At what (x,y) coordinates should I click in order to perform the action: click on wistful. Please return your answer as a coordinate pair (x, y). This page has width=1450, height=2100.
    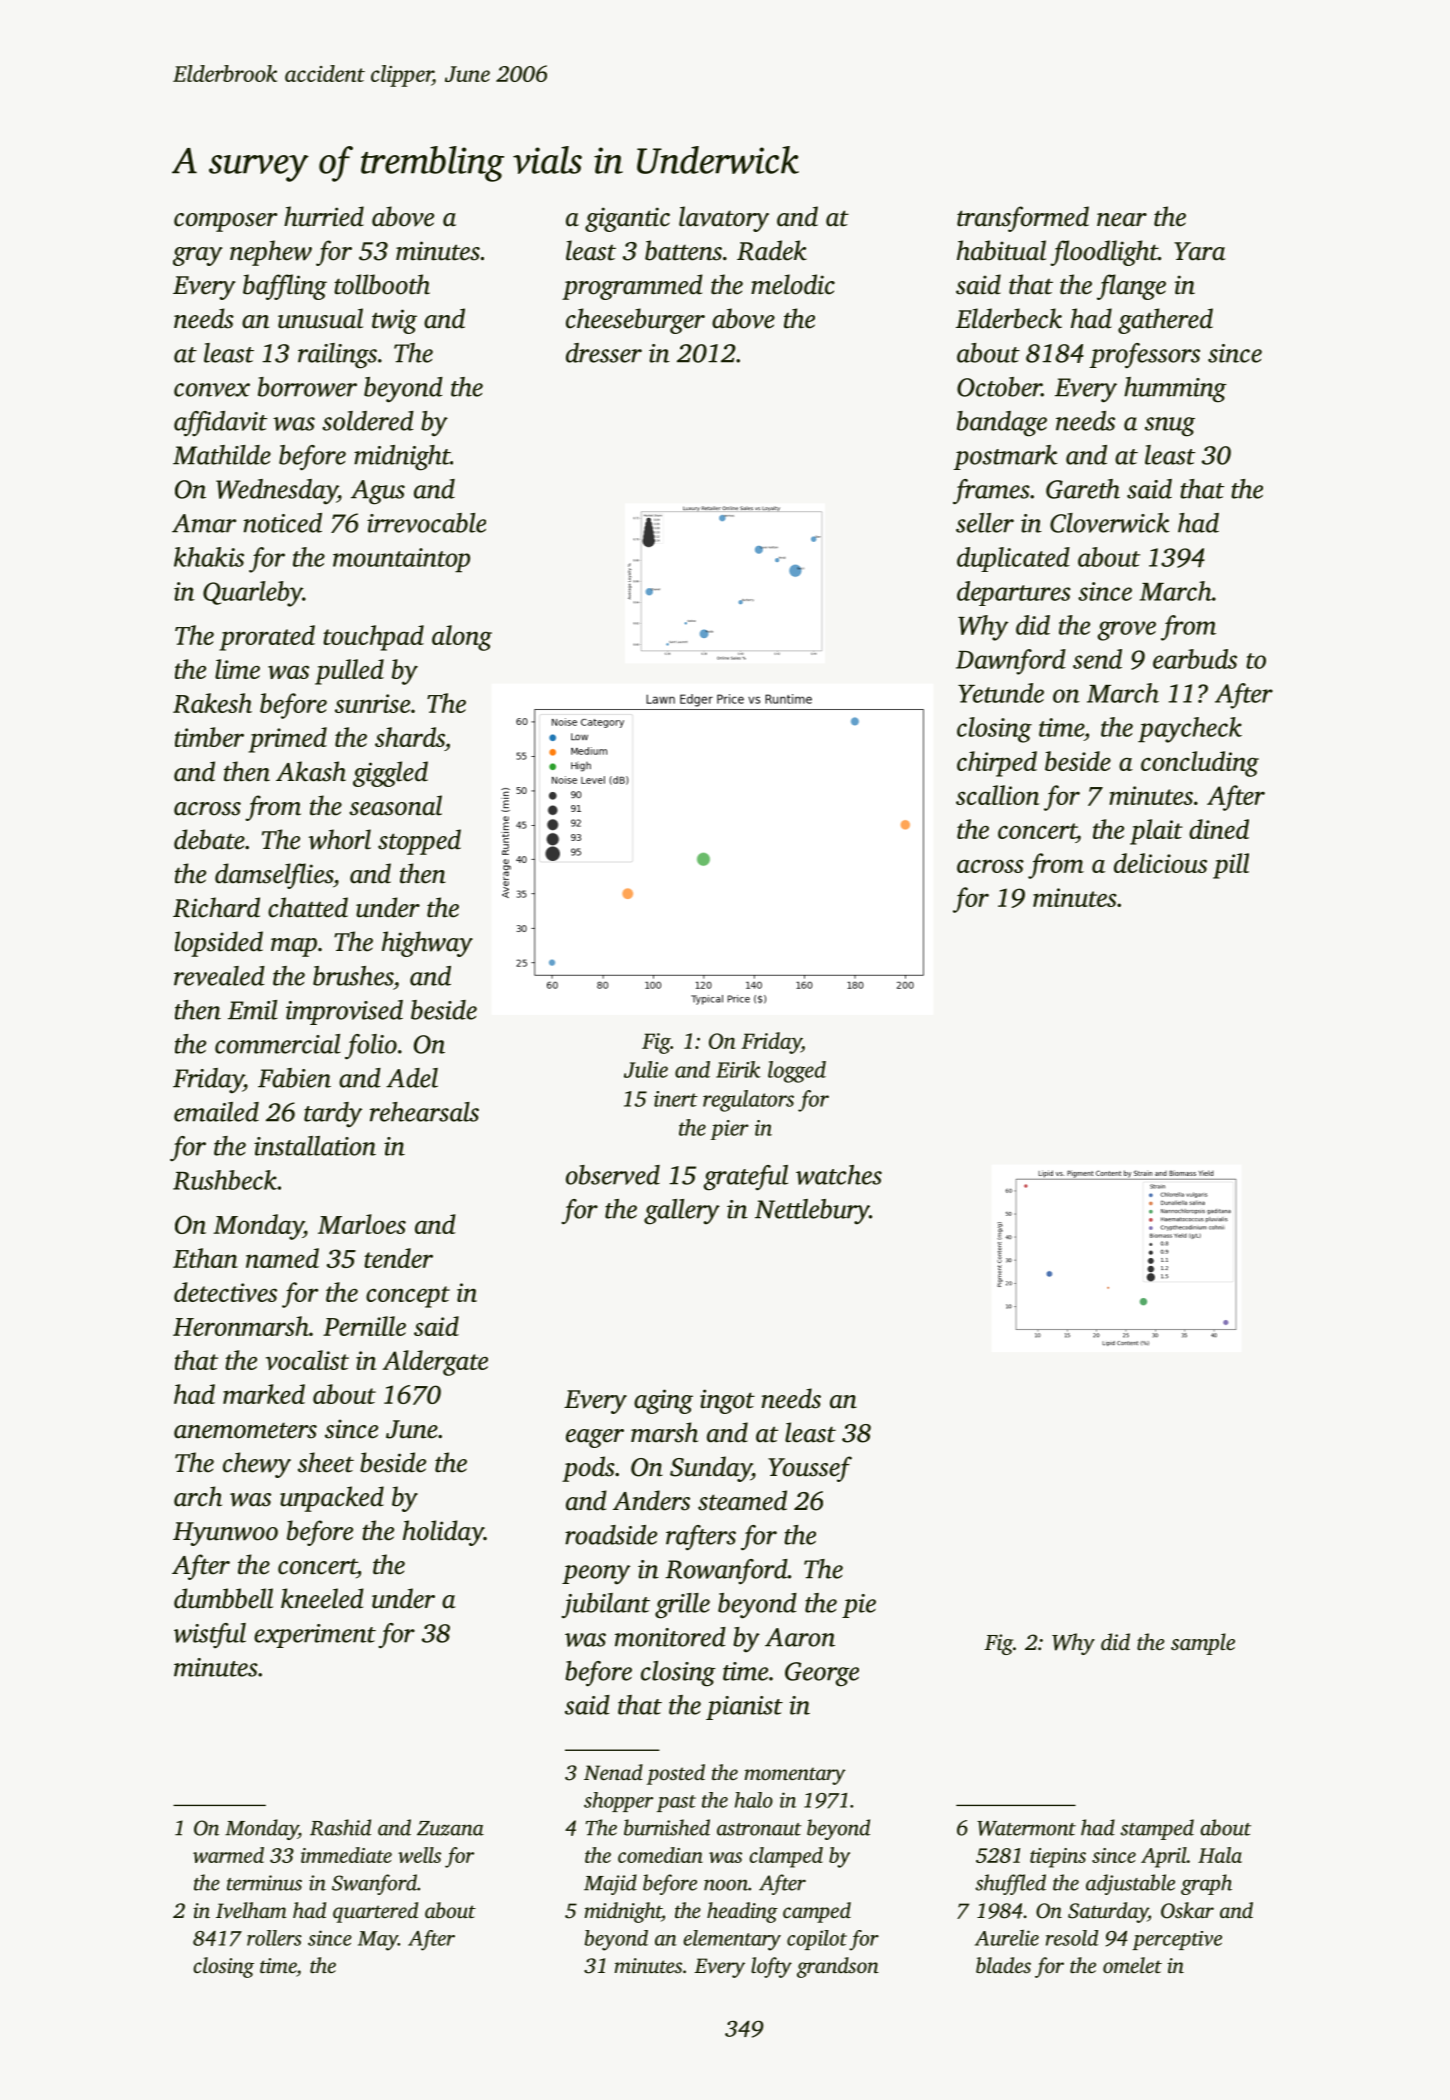
    Looking at the image, I should click on (210, 1635).
